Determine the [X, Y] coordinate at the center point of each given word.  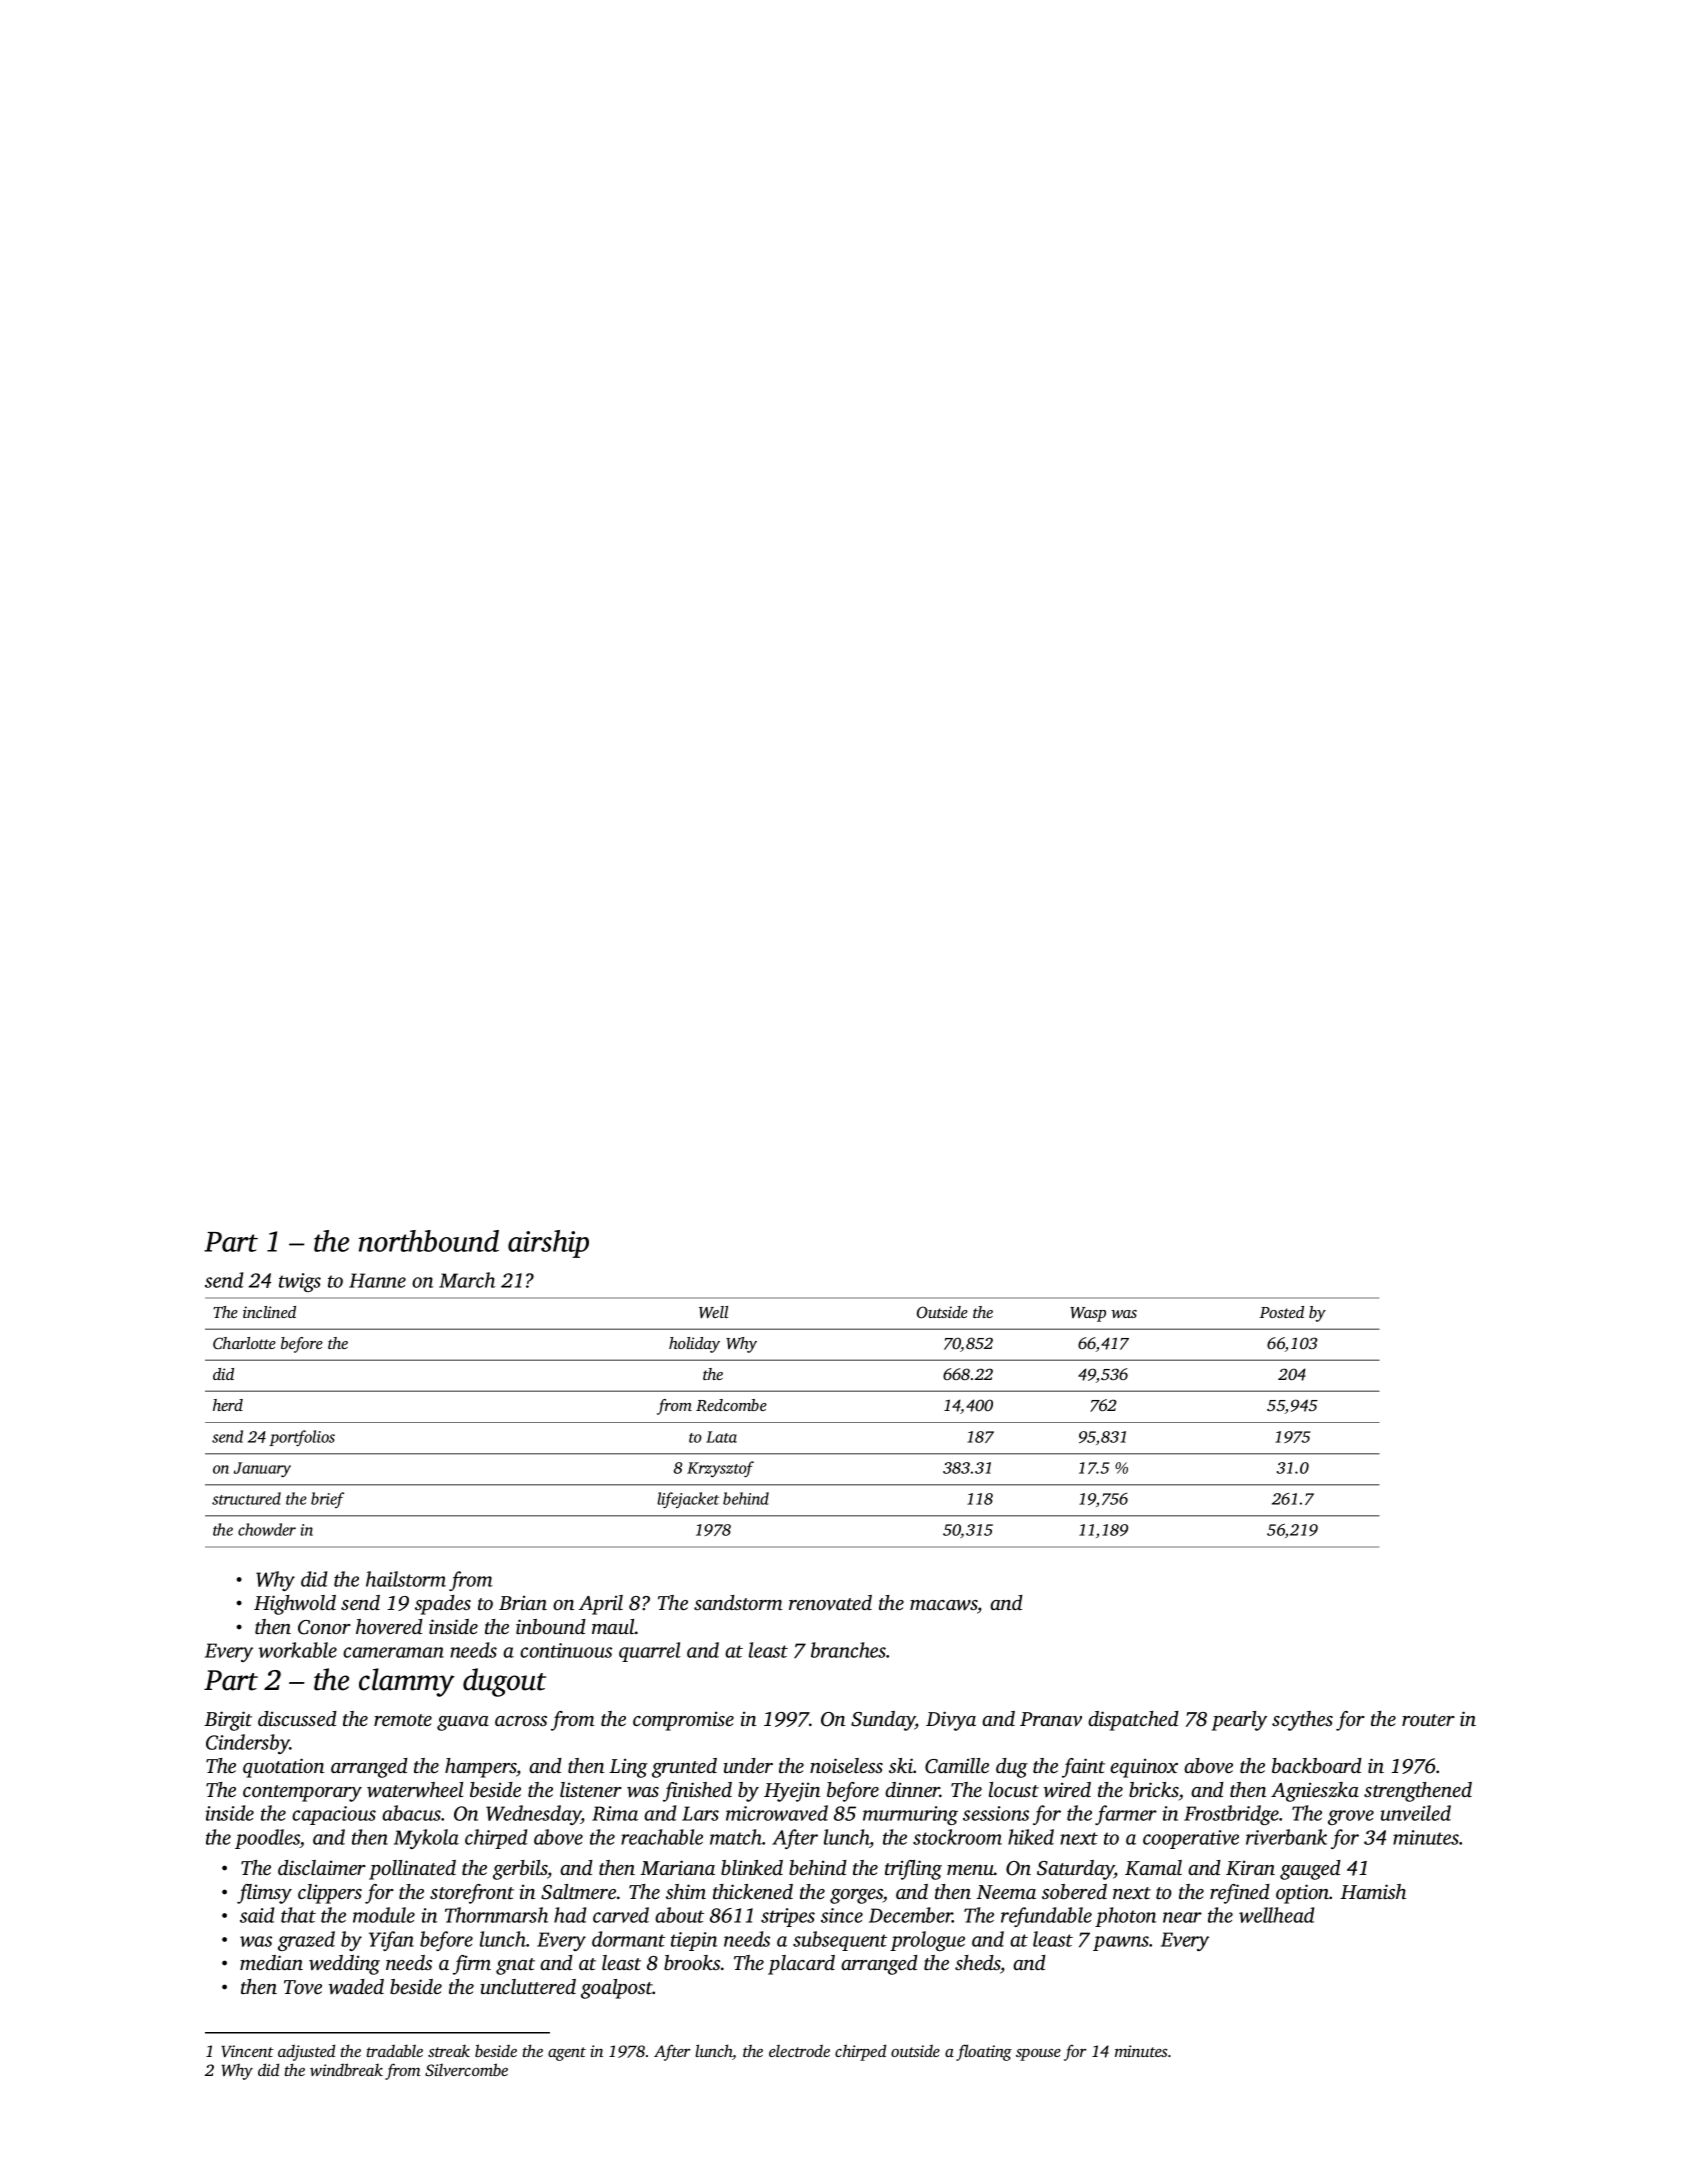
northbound [429, 1241]
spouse [1038, 2055]
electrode [799, 2050]
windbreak [346, 2069]
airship [548, 1244]
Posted [1282, 1312]
